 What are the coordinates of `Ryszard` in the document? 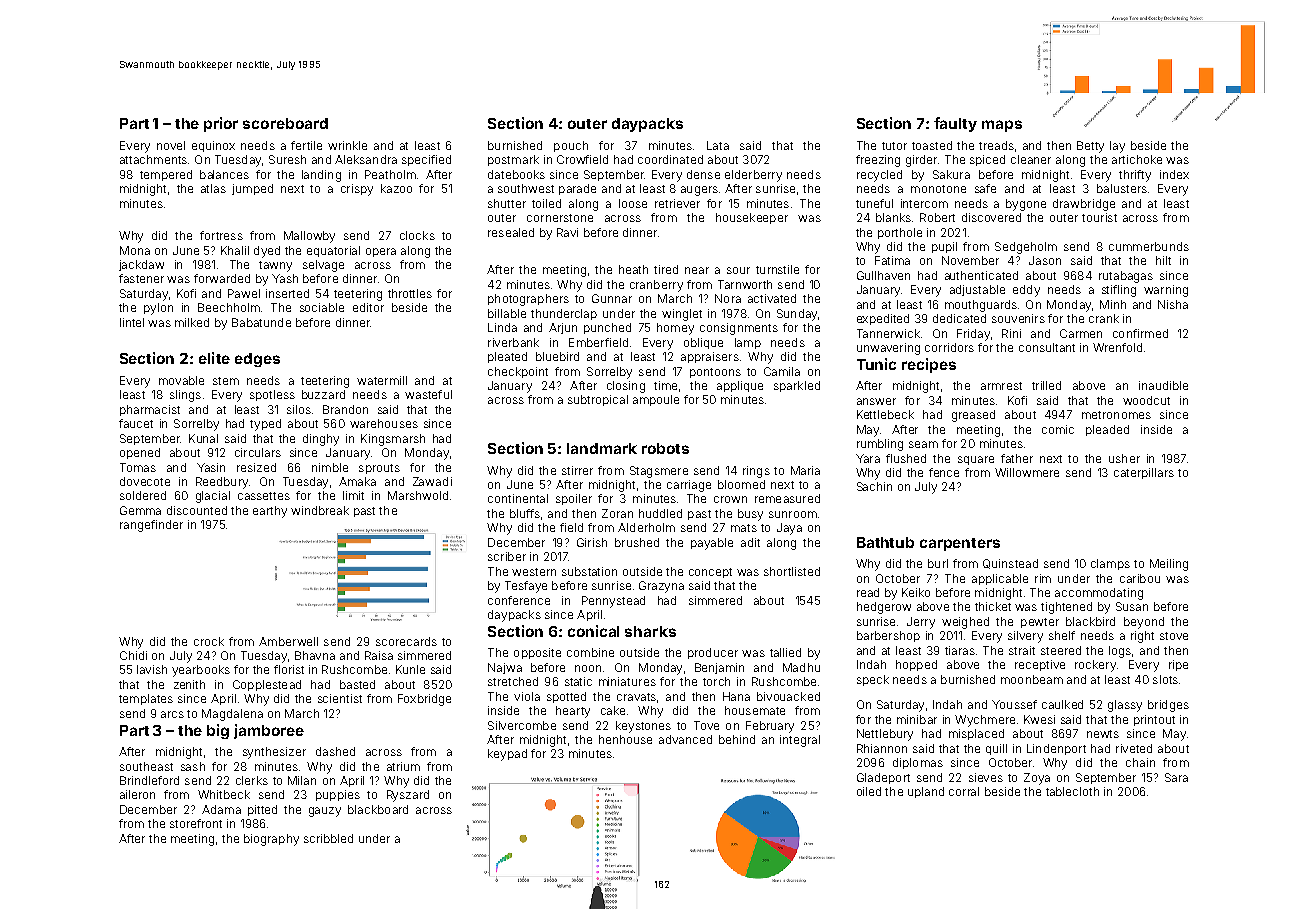 It's located at (408, 796).
